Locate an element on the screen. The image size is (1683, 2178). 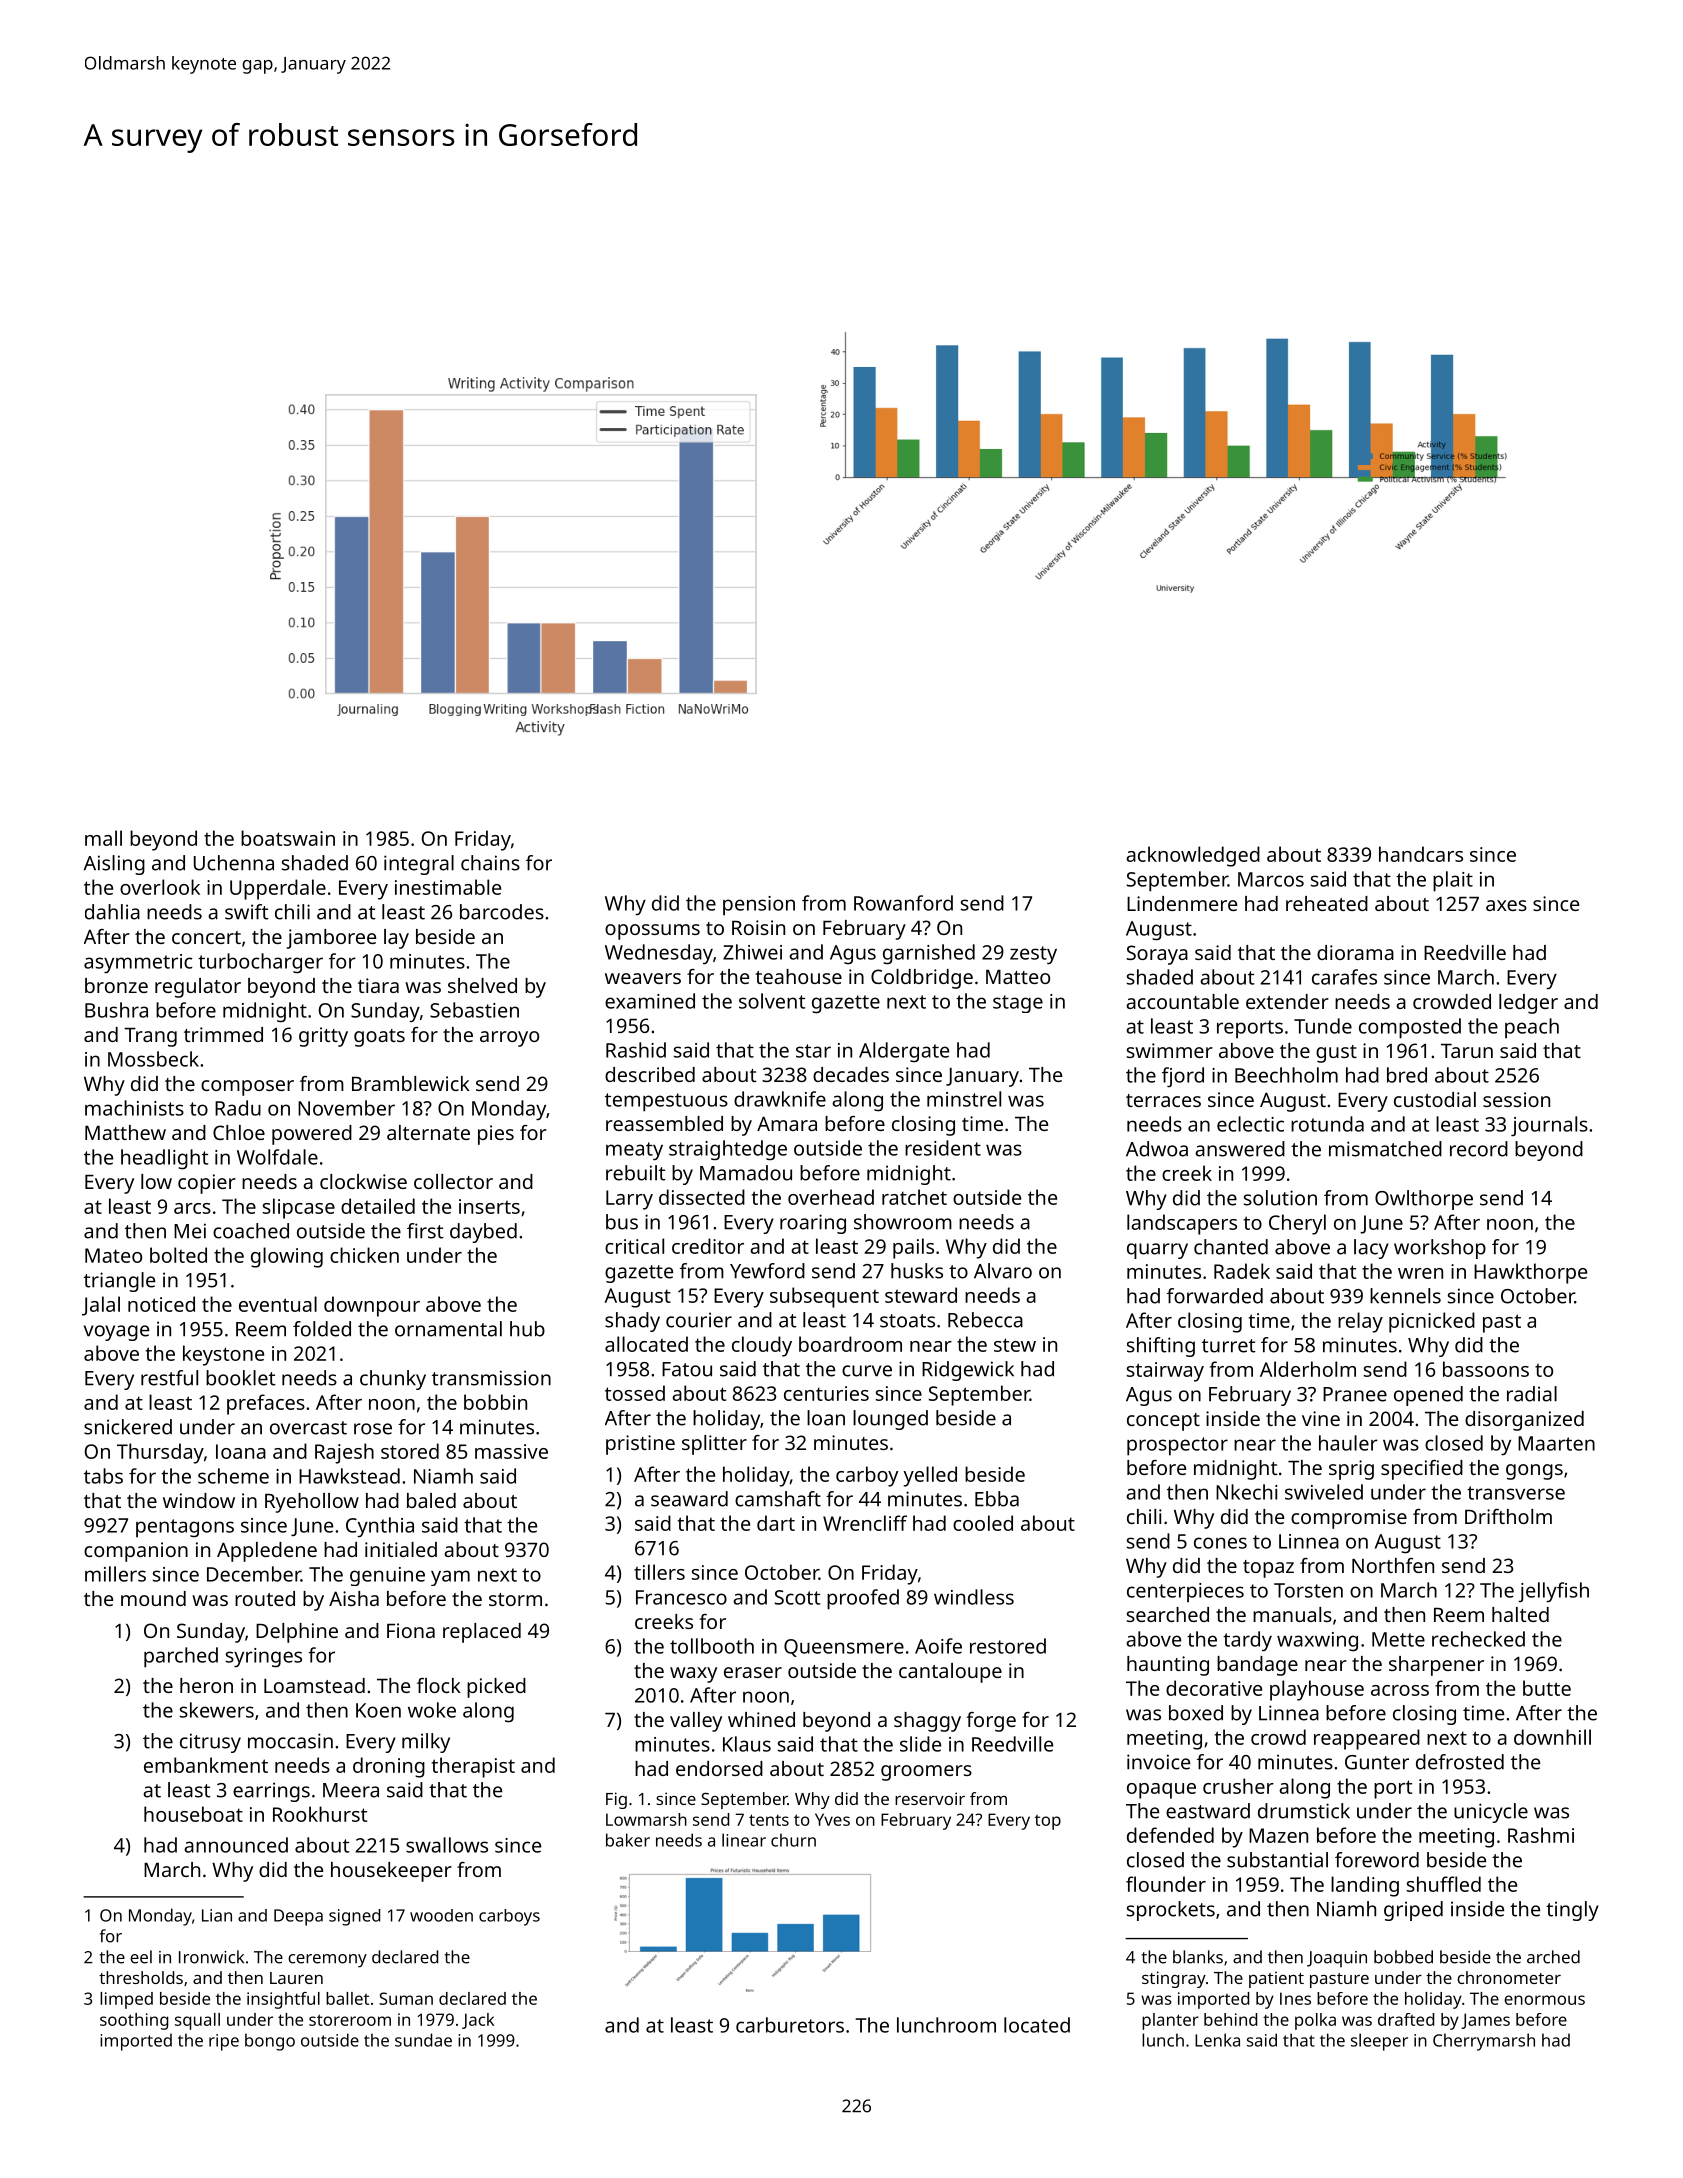
yelled is located at coordinates (930, 1476).
